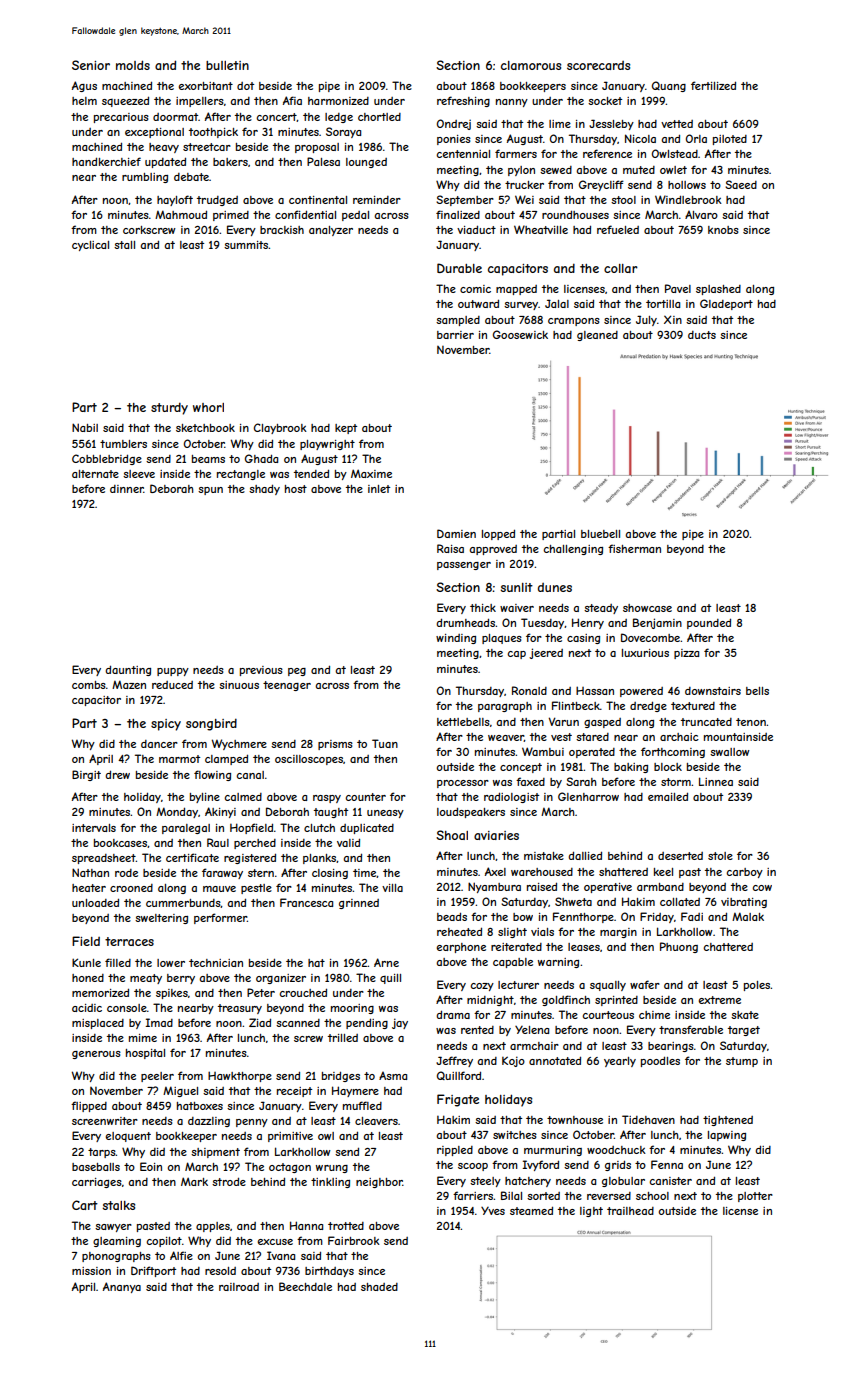  Describe the element at coordinates (102, 1153) in the page. I see `tarps` at that location.
